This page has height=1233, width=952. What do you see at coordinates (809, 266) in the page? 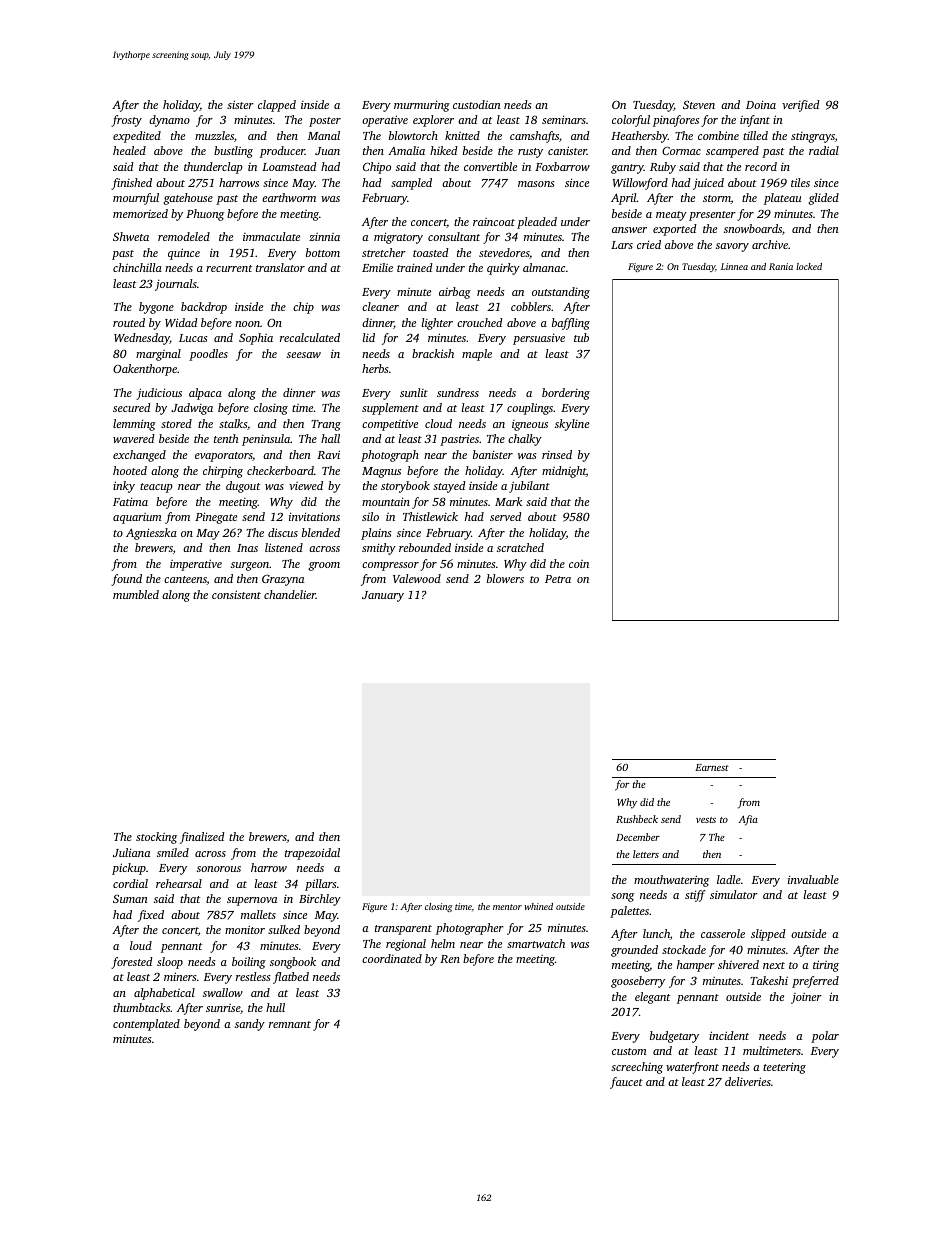
I see `locked` at bounding box center [809, 266].
